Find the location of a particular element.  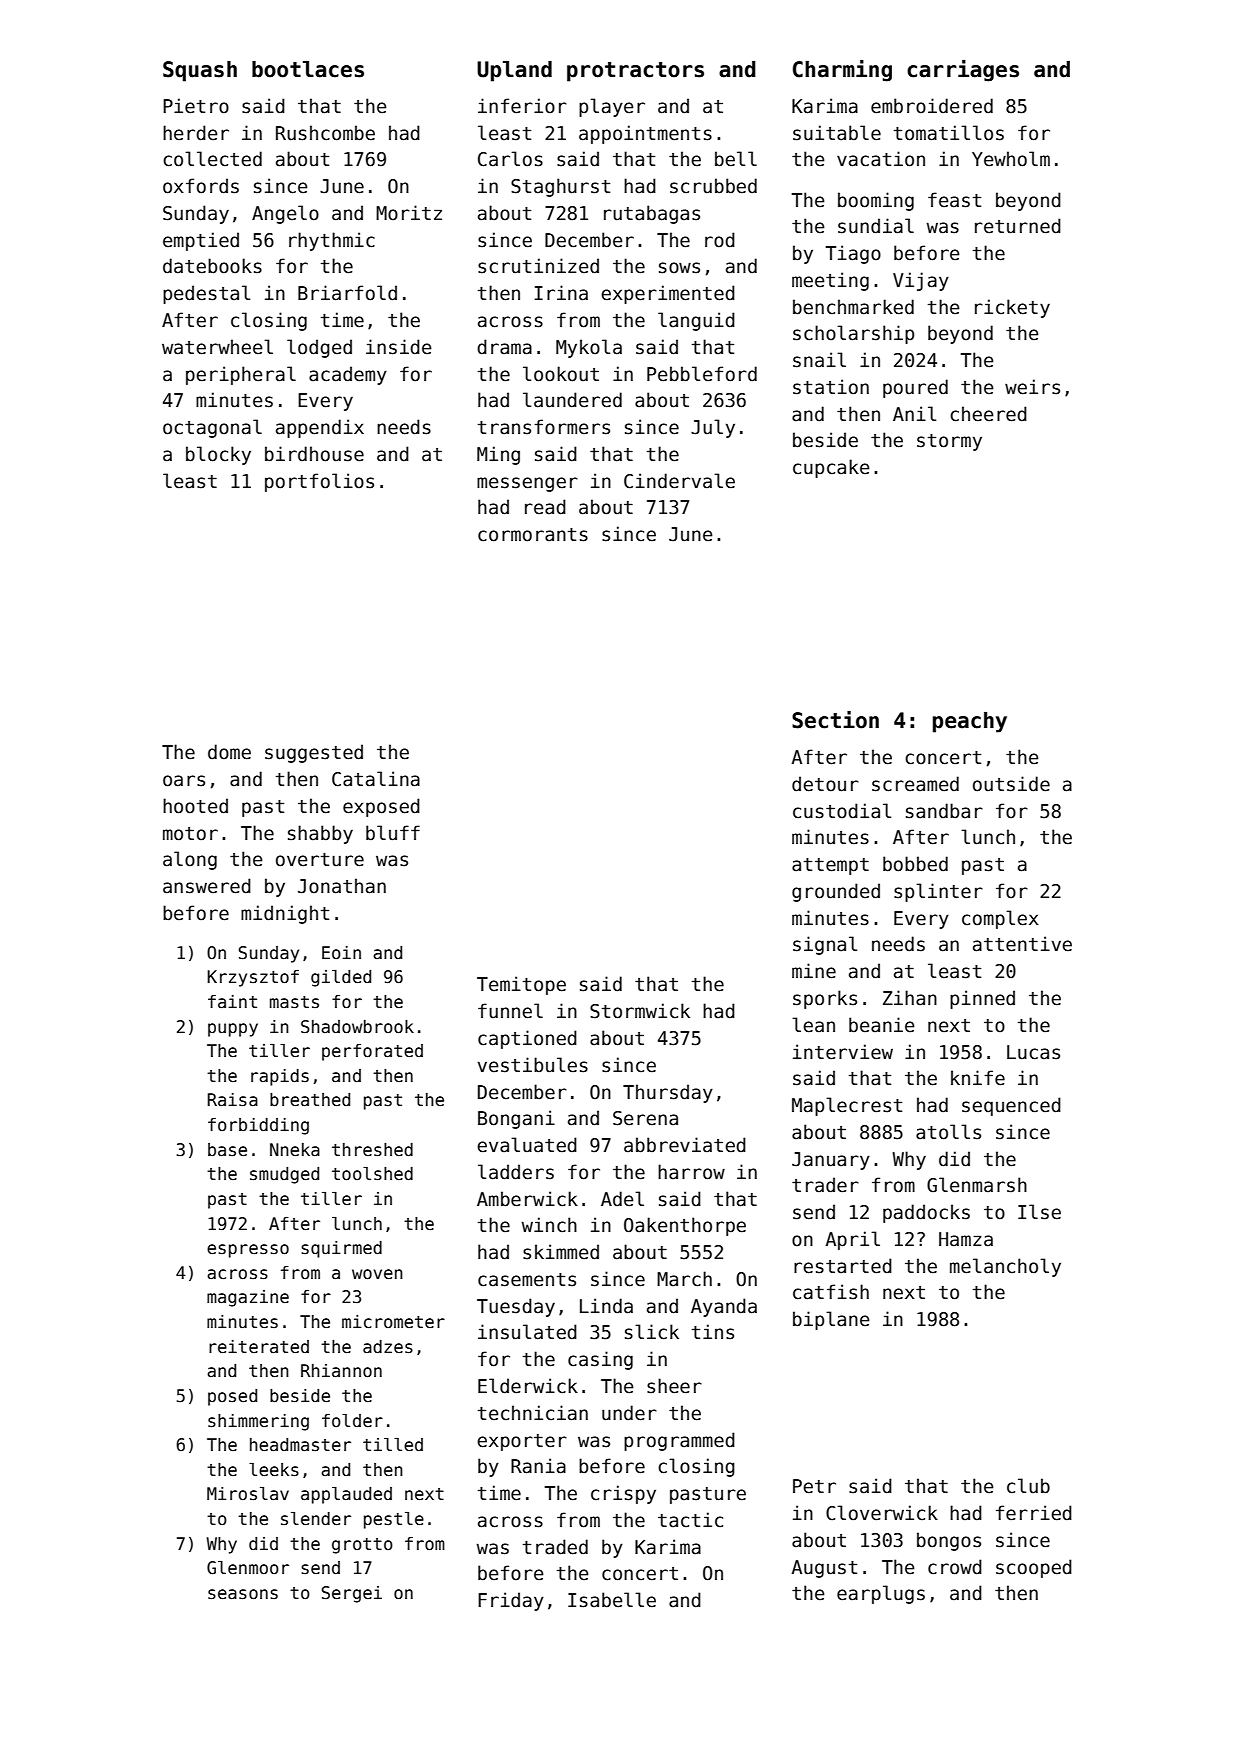

atolls is located at coordinates (948, 1132).
